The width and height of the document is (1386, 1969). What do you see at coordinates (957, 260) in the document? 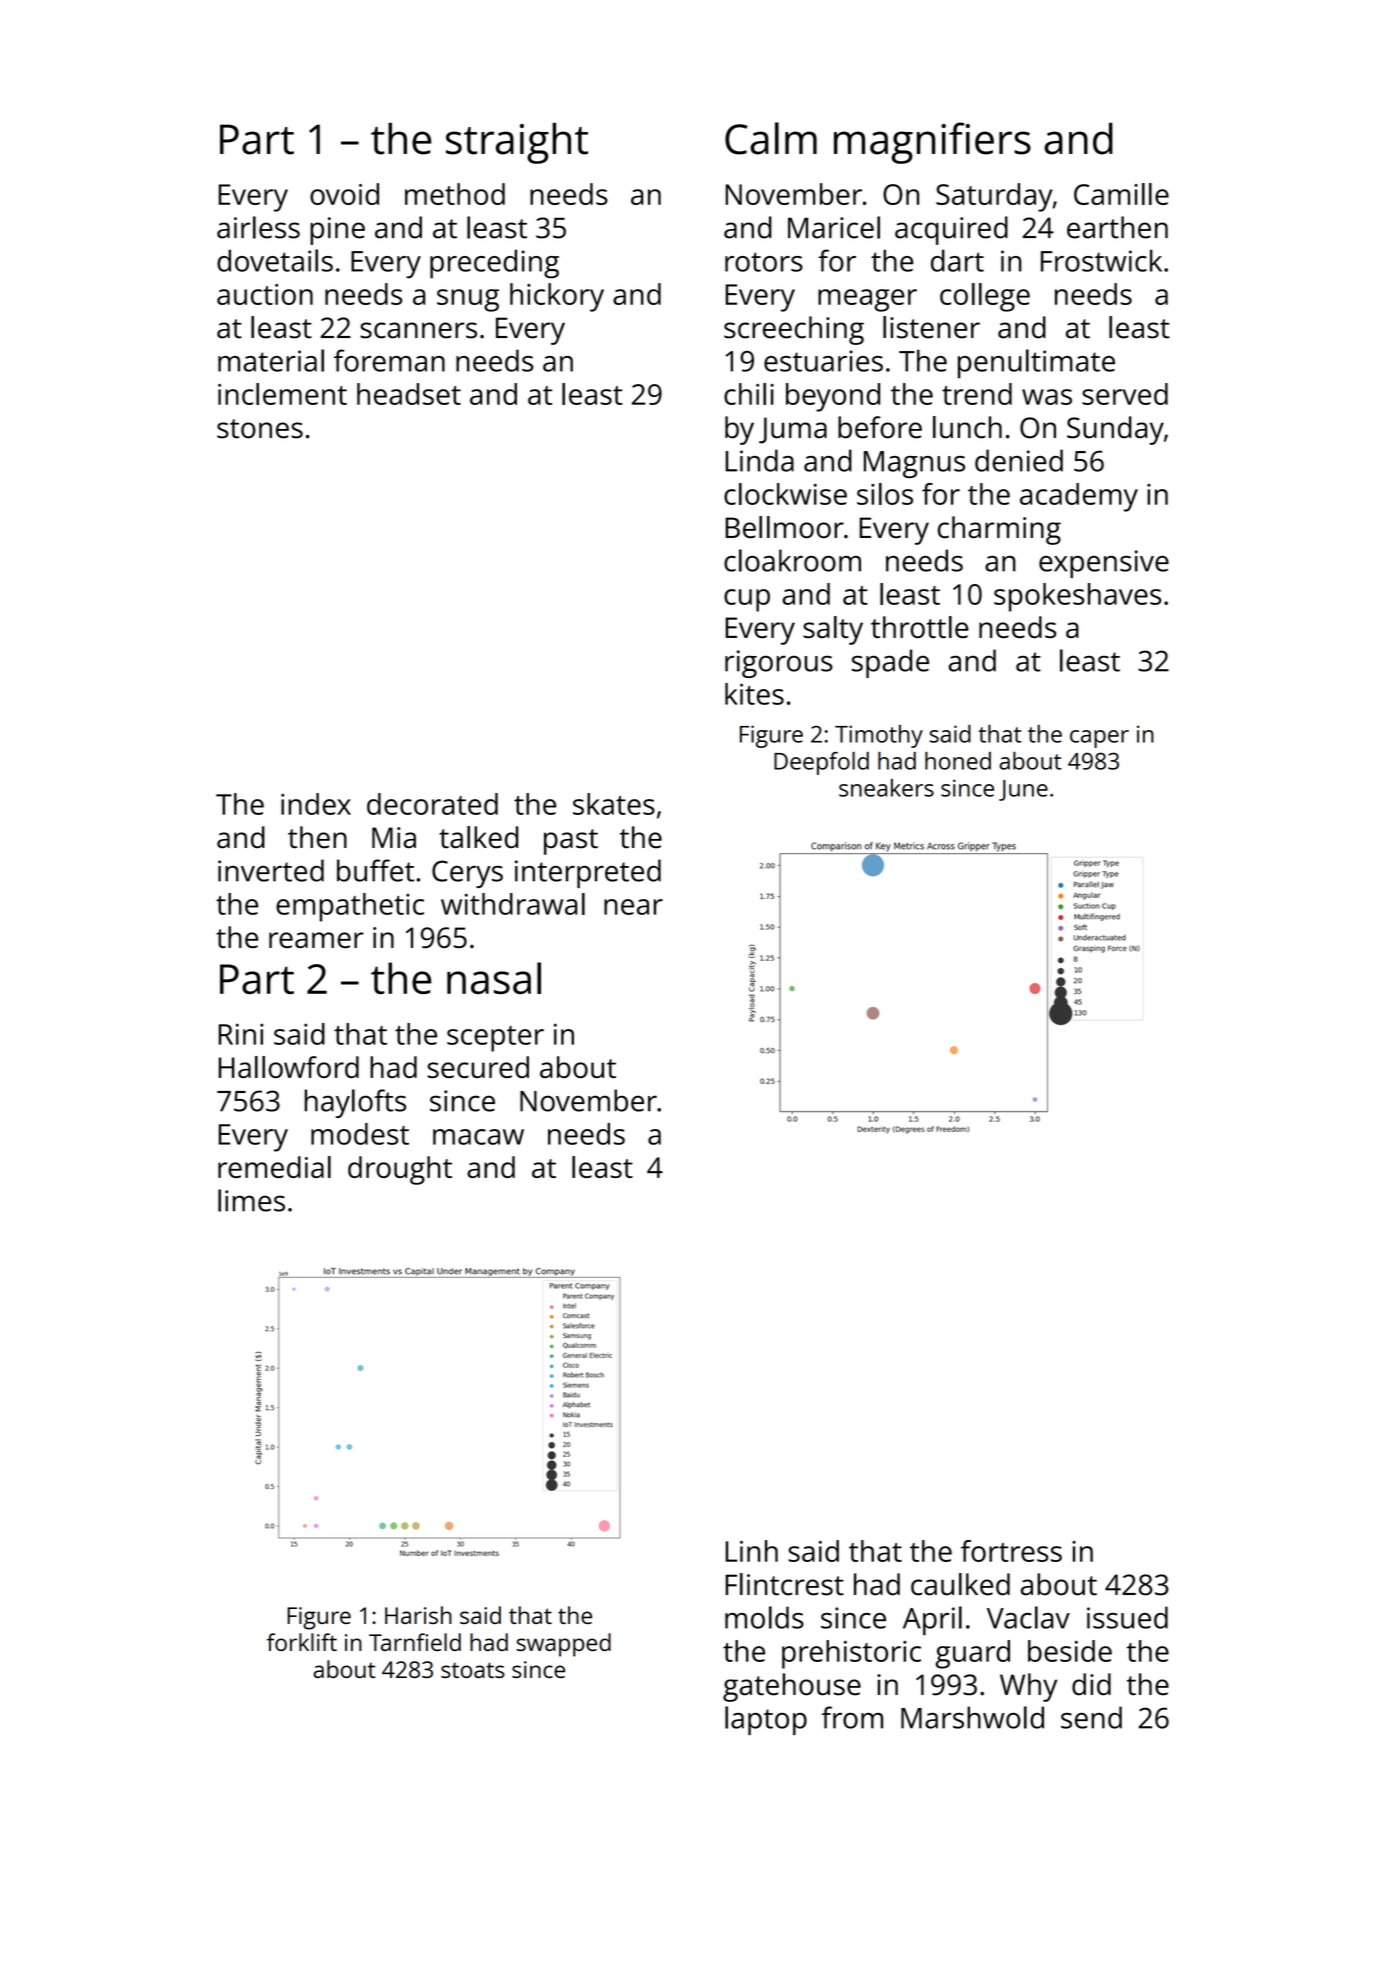
I see `dart` at bounding box center [957, 260].
